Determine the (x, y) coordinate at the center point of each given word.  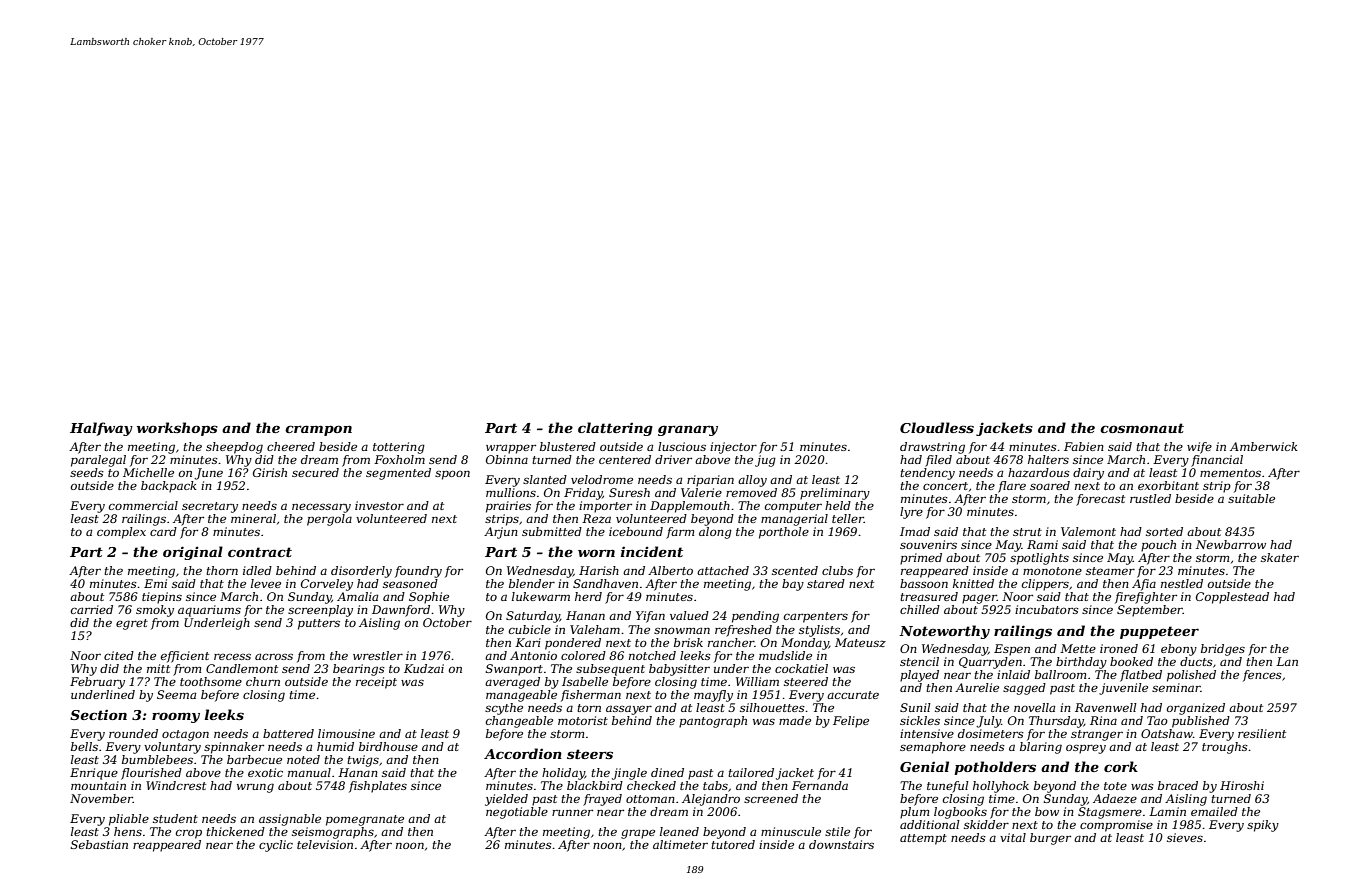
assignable (290, 820)
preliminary (835, 494)
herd (588, 596)
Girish (270, 472)
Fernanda (820, 785)
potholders (995, 768)
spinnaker (234, 748)
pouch (1158, 546)
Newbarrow (1231, 544)
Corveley (327, 585)
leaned (679, 831)
